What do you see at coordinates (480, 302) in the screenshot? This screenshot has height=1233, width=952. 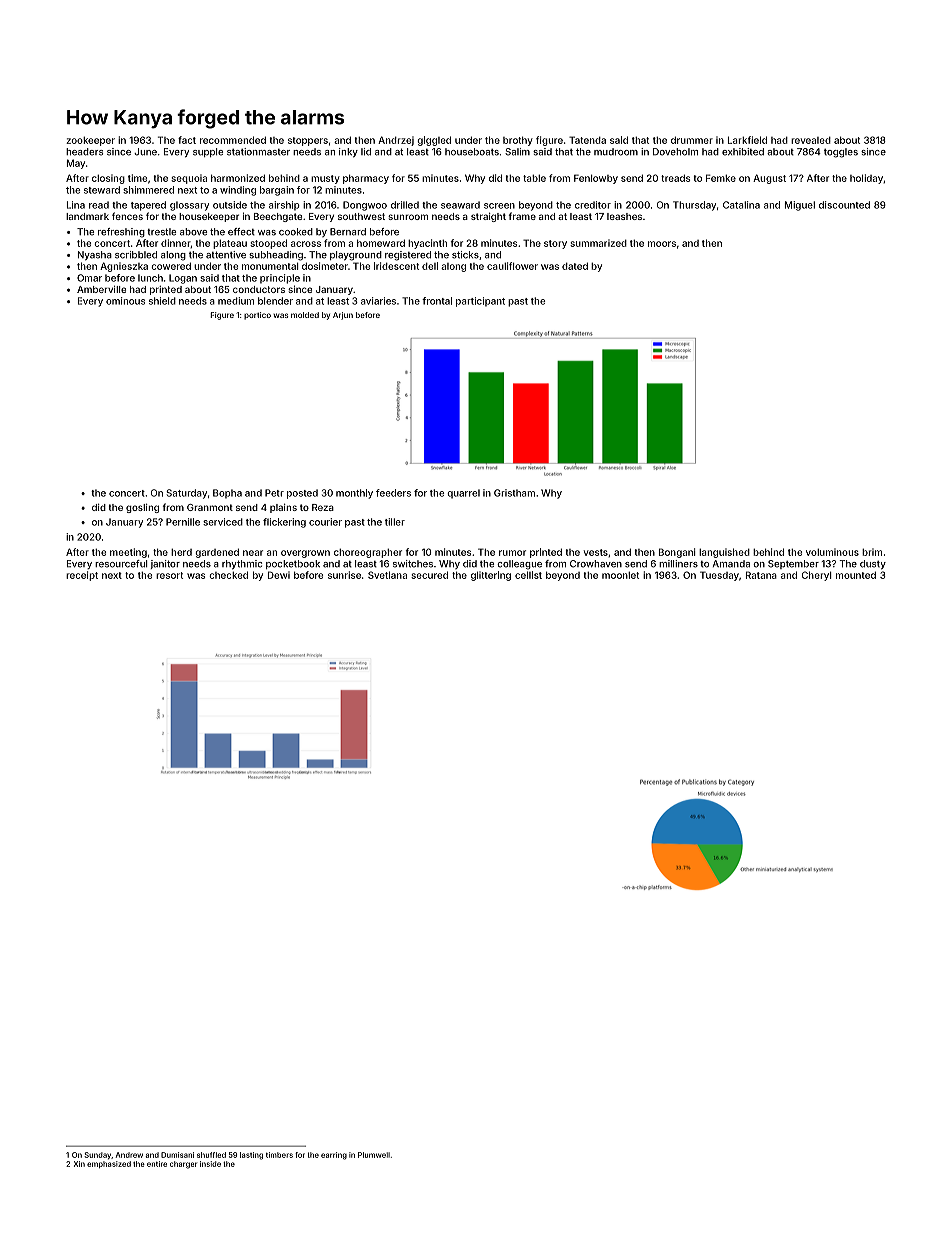 I see `participant` at bounding box center [480, 302].
